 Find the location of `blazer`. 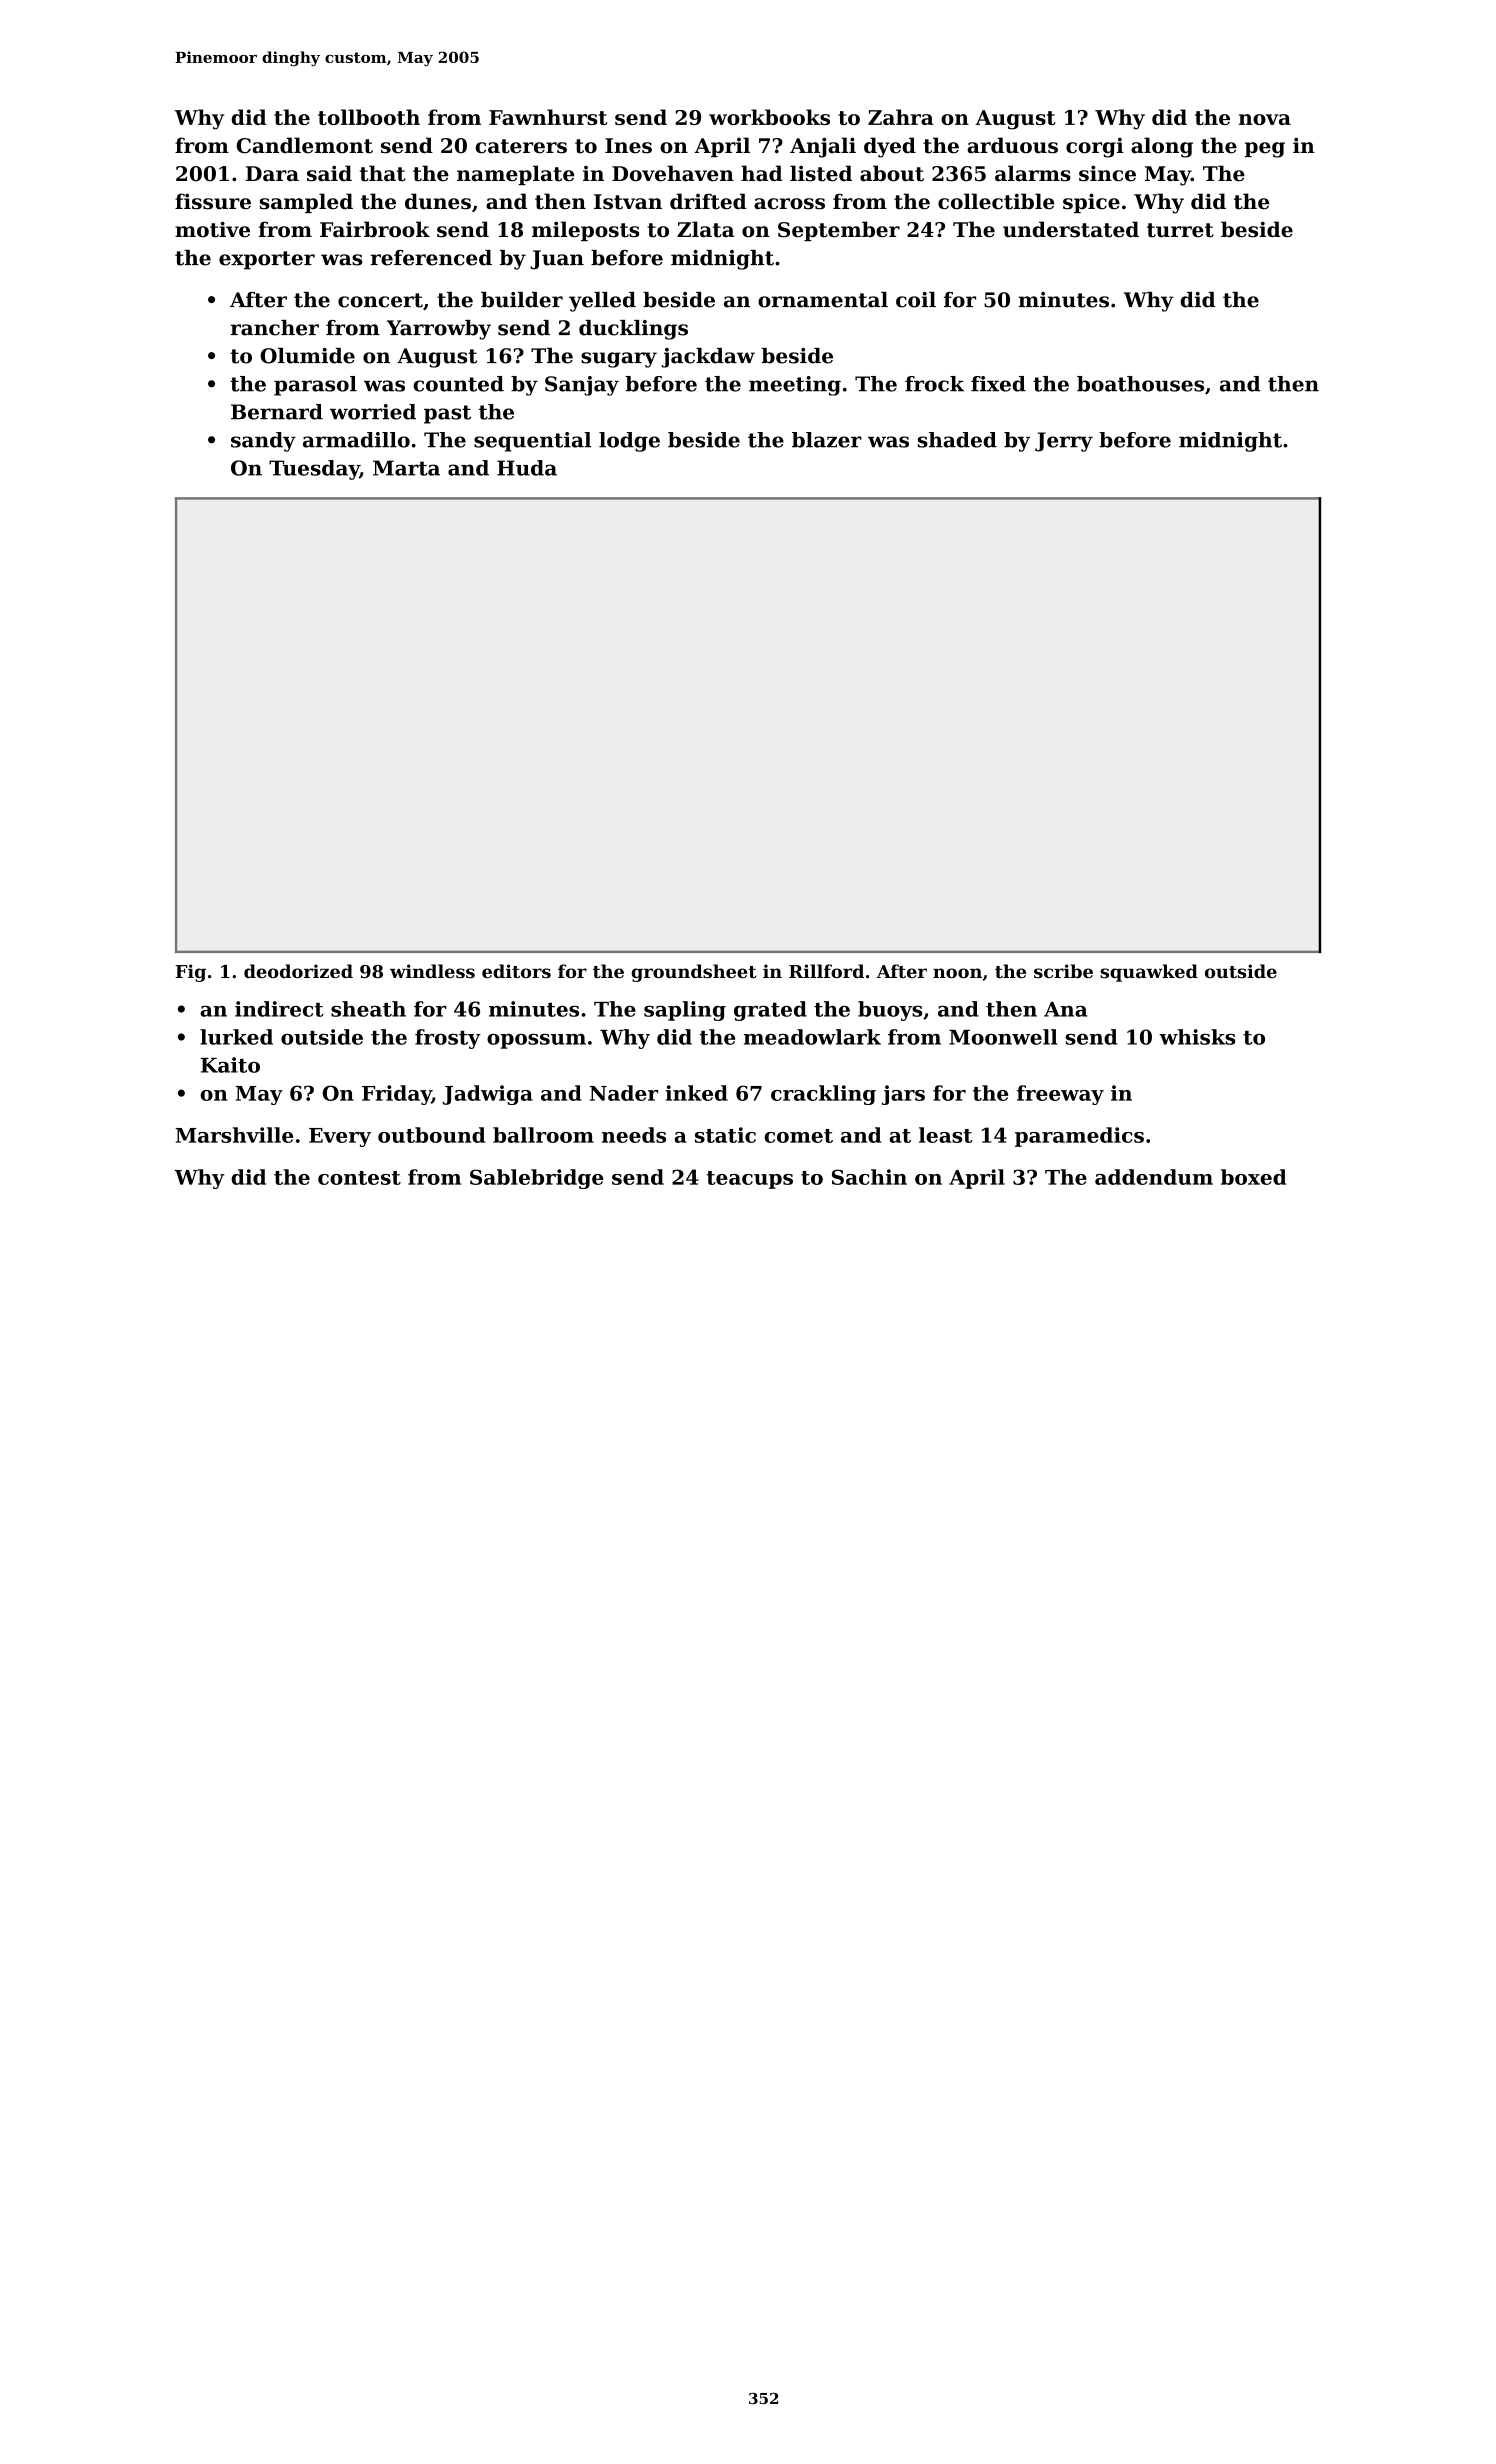

blazer is located at coordinates (827, 440).
